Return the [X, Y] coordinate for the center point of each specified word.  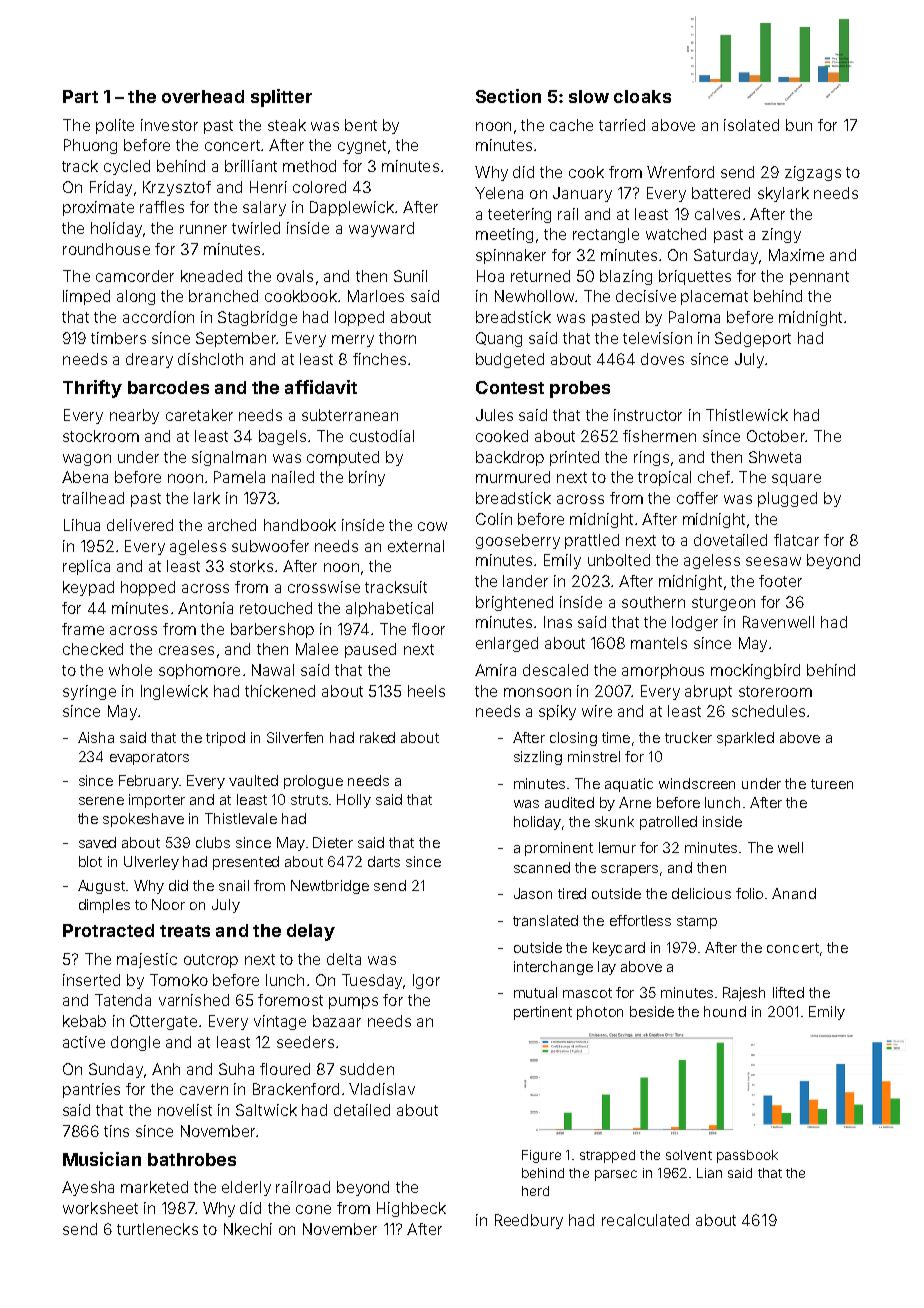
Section [508, 96]
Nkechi [248, 1229]
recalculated [645, 1220]
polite [115, 126]
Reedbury [529, 1221]
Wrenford [680, 172]
